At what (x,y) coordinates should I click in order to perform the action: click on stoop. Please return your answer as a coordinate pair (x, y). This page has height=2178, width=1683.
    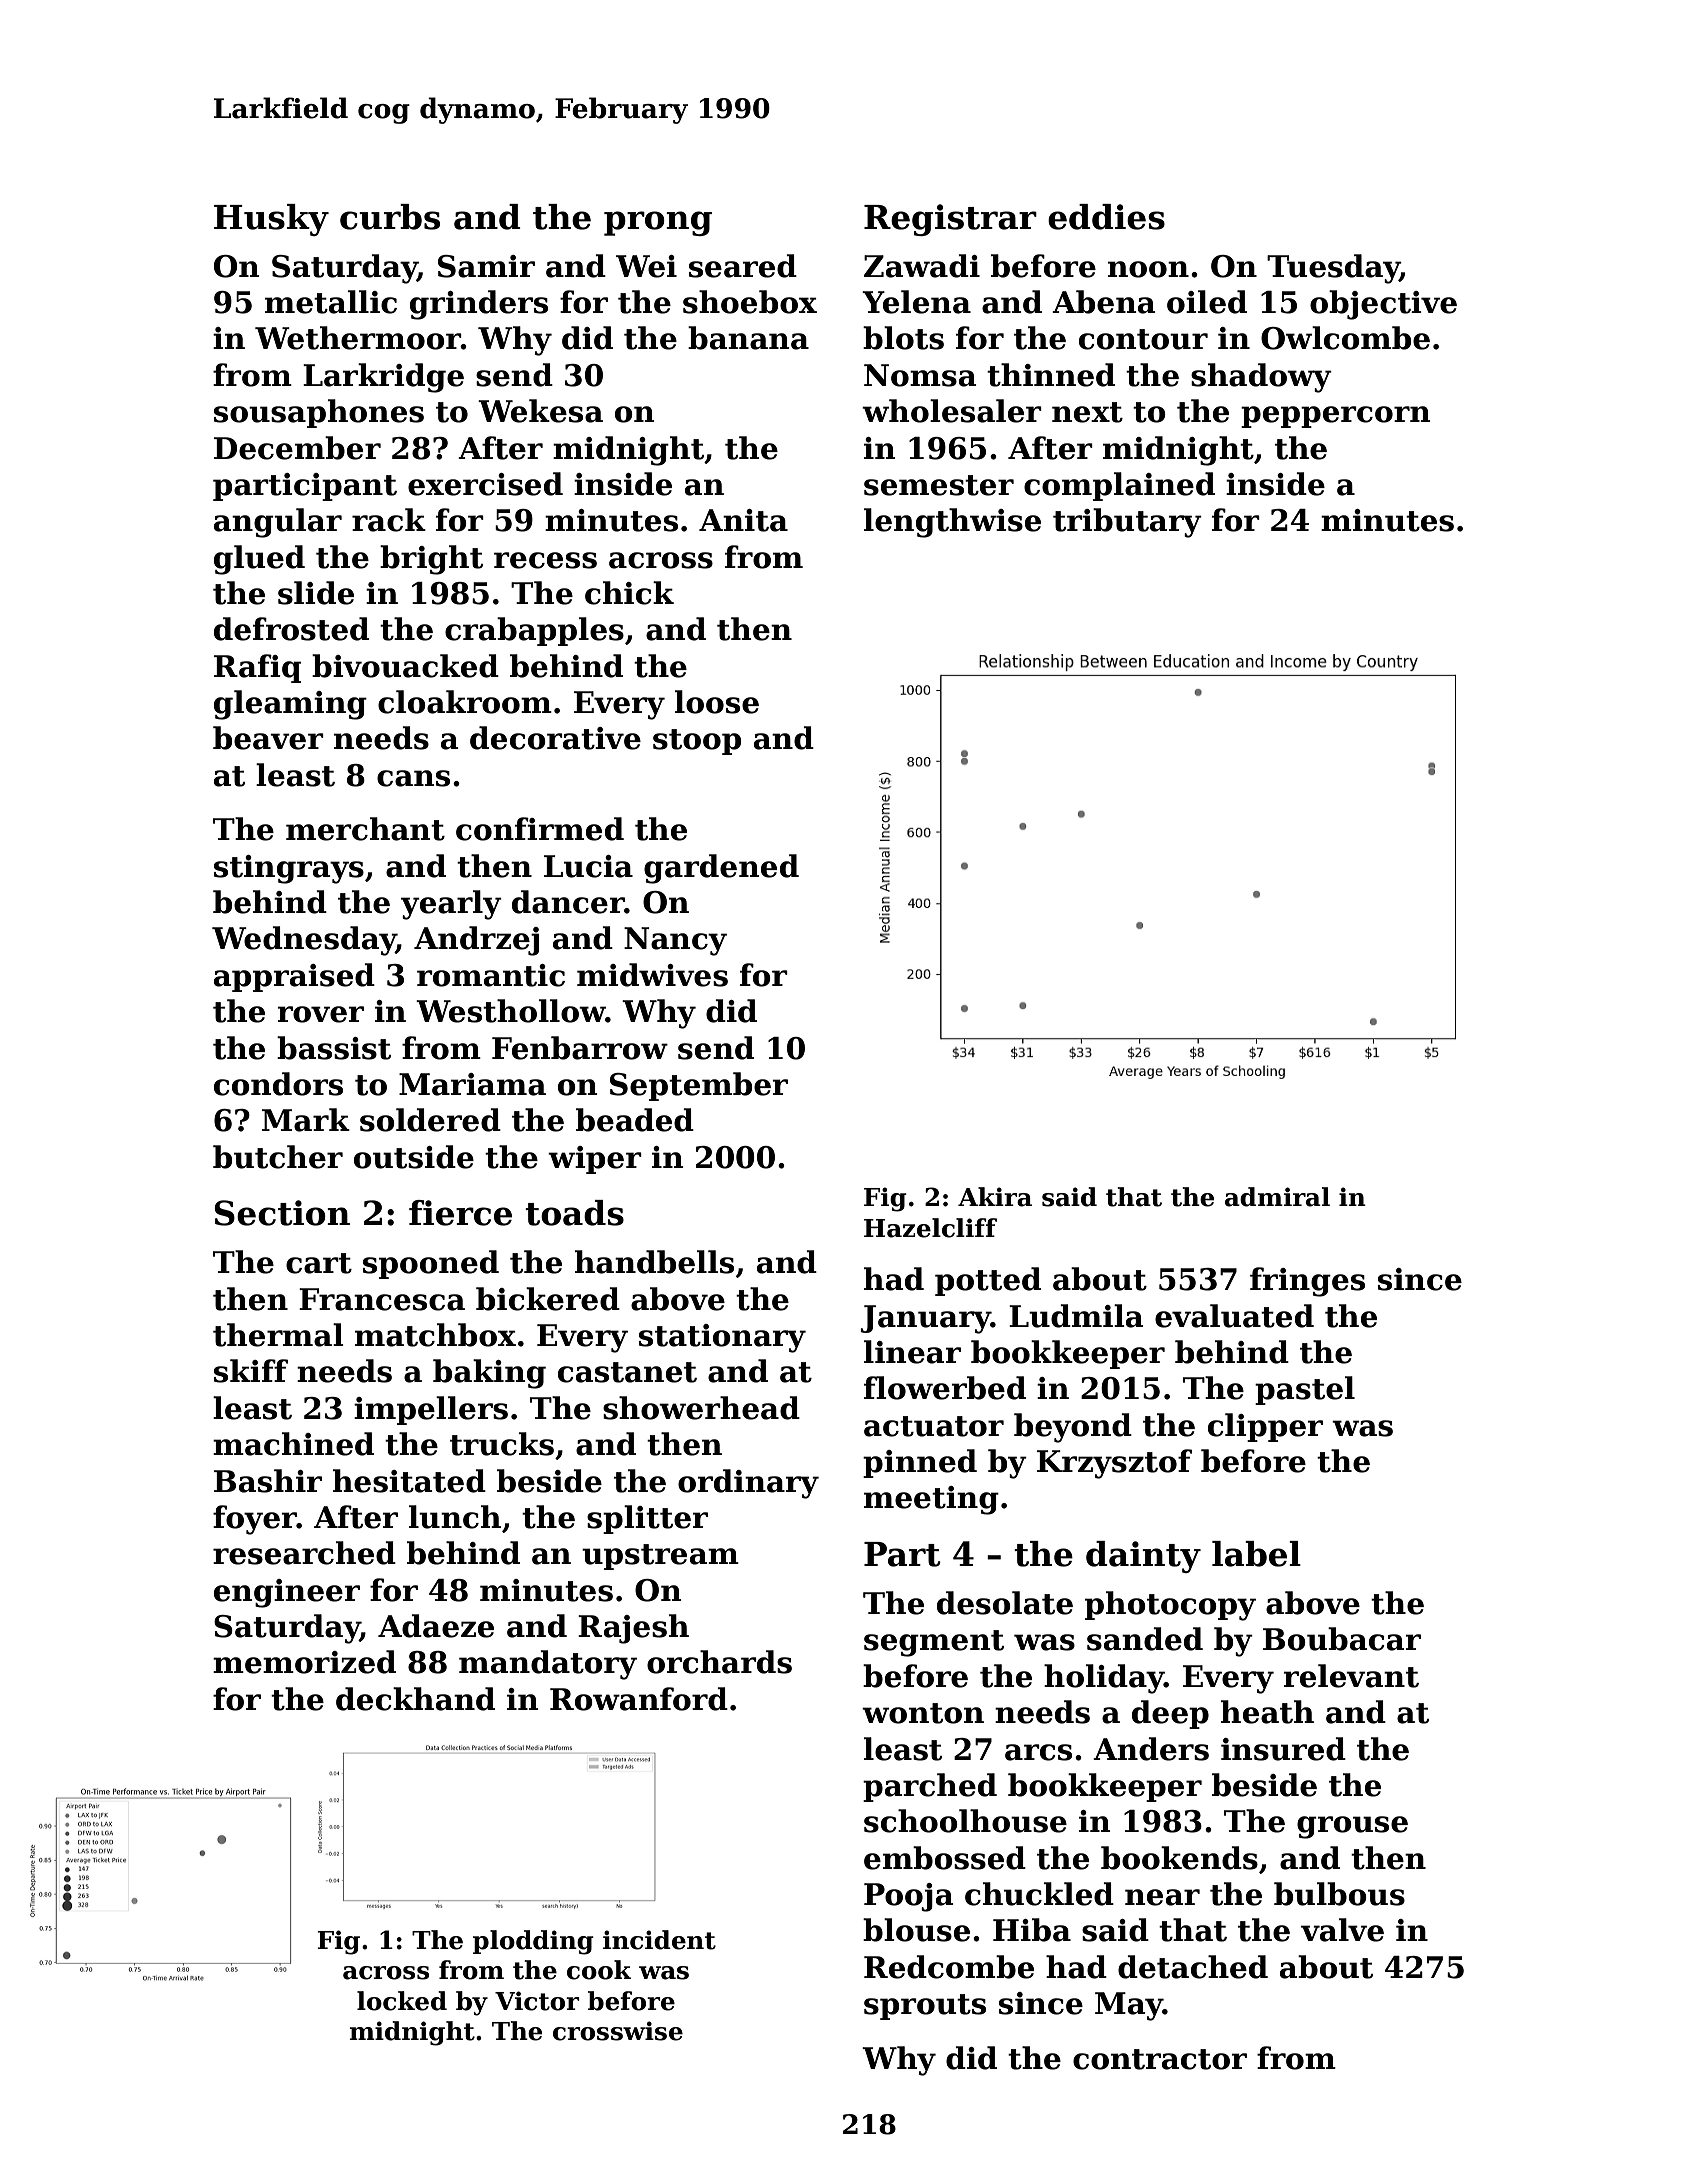
    Looking at the image, I should click on (697, 742).
